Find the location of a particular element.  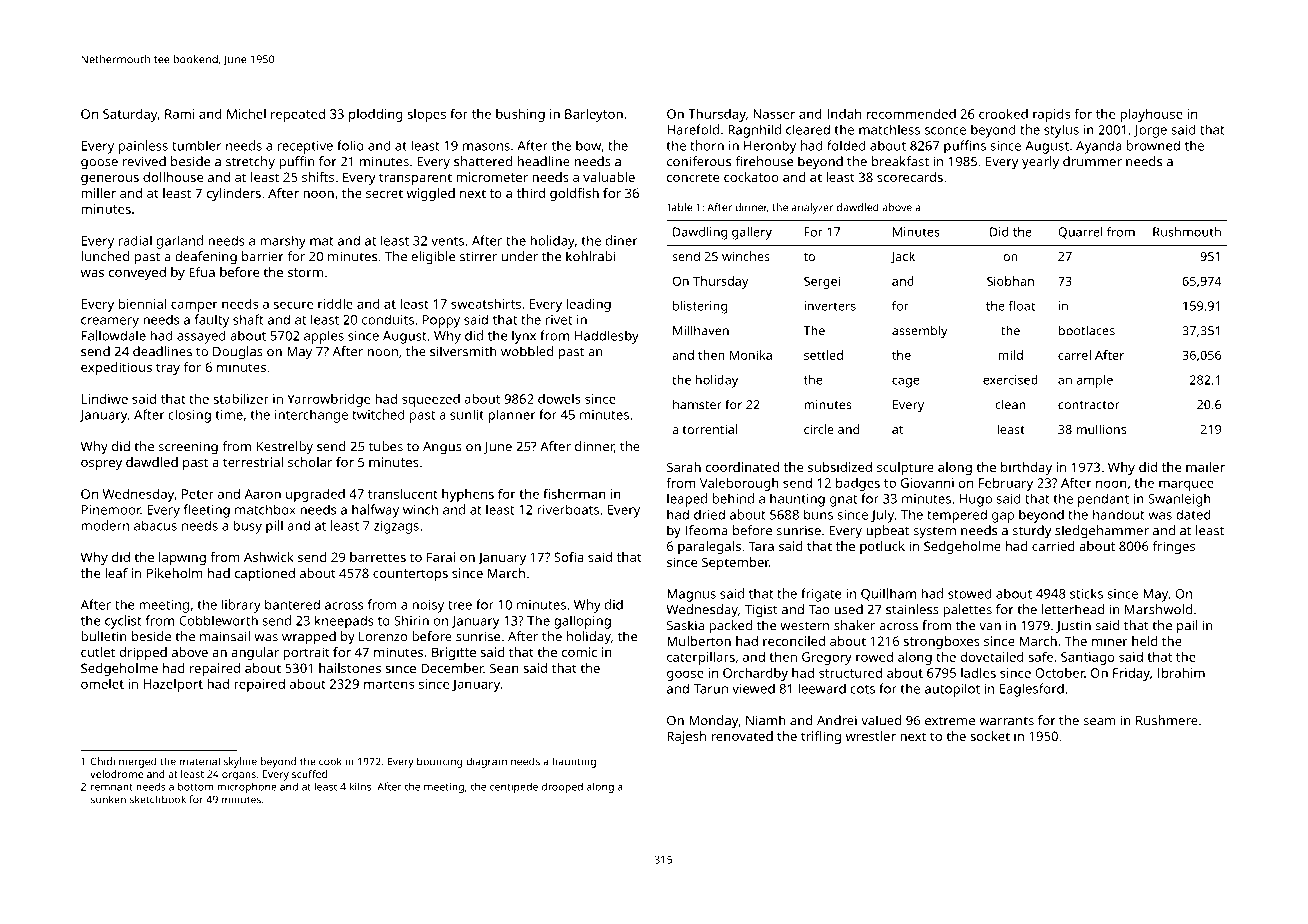

mailer is located at coordinates (1205, 467).
